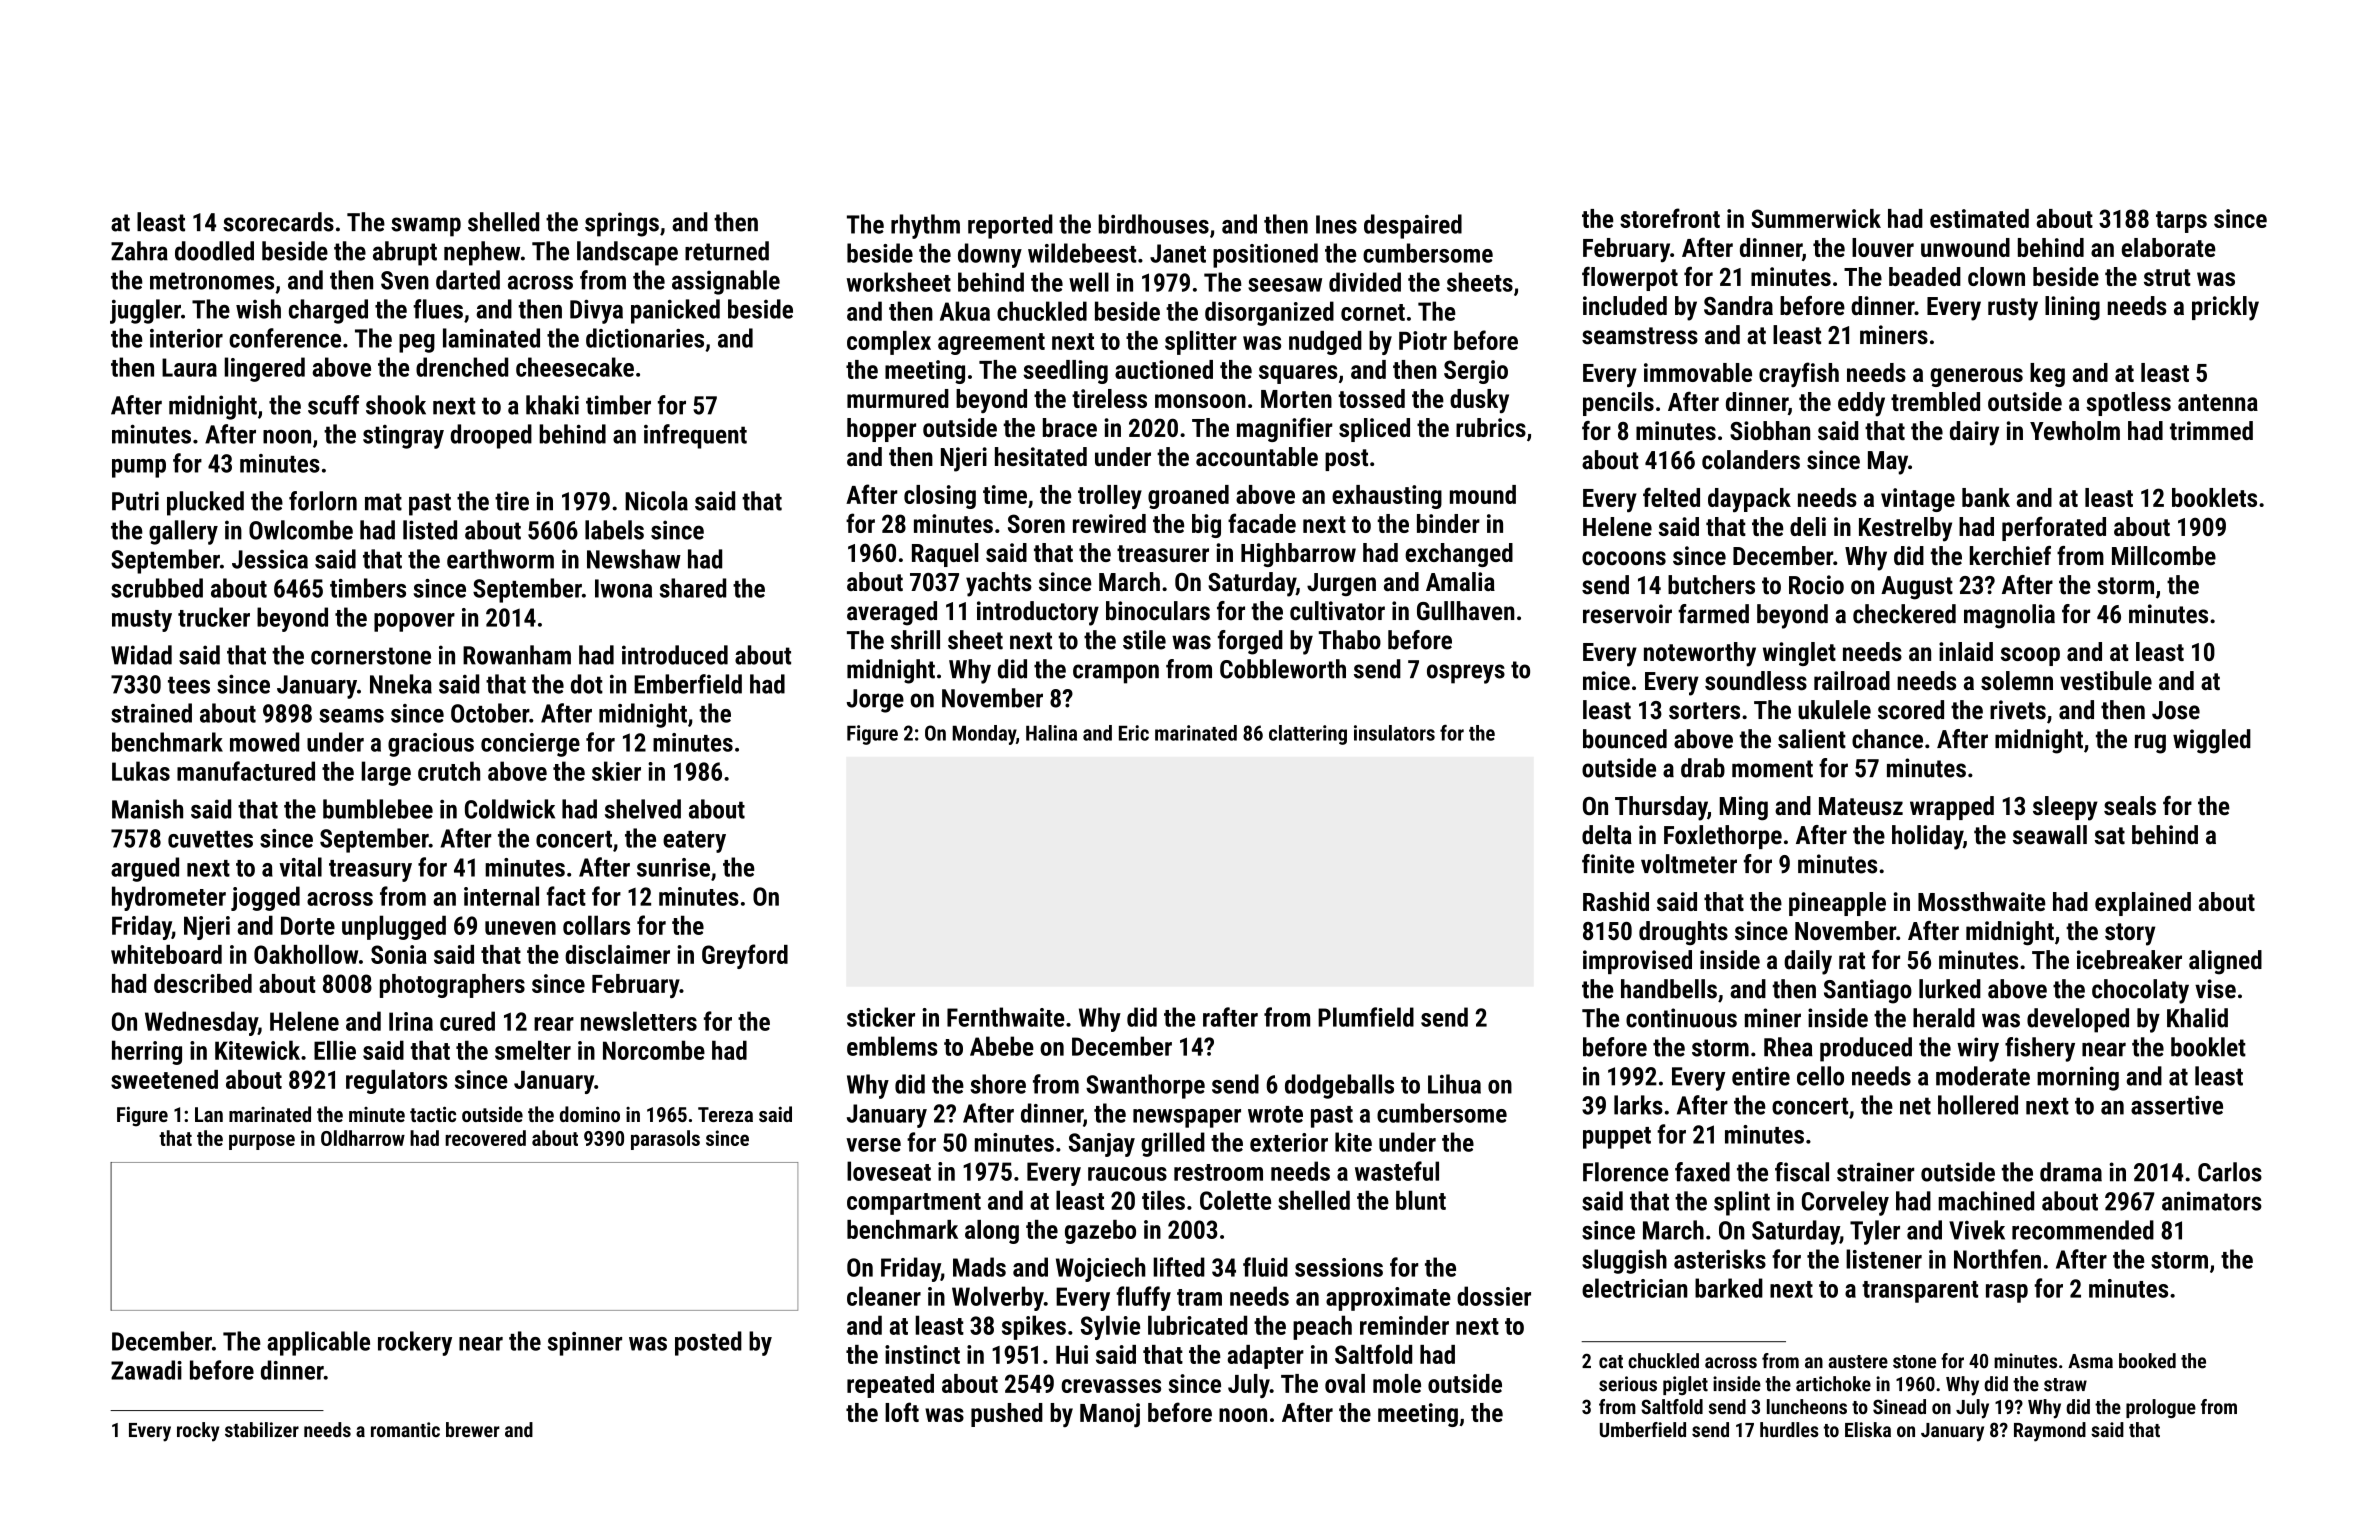  Describe the element at coordinates (2176, 710) in the document. I see `Jose` at that location.
